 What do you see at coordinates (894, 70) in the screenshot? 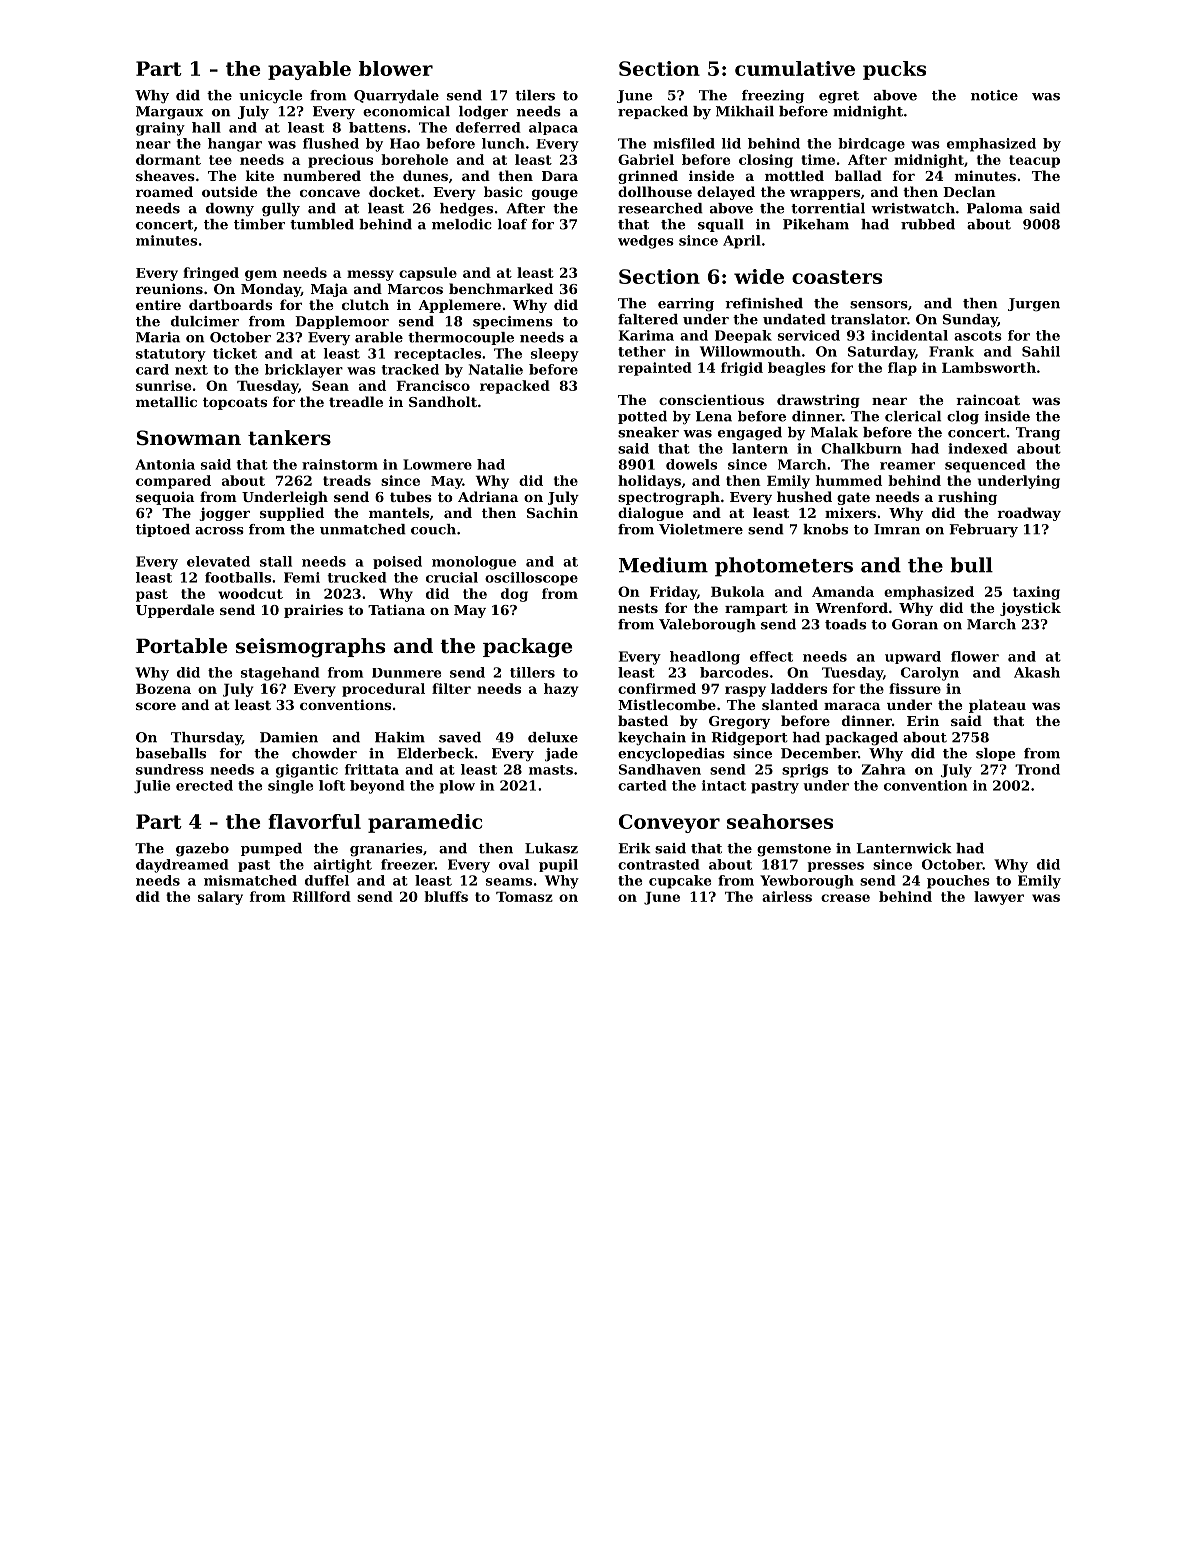
I see `pucks` at bounding box center [894, 70].
